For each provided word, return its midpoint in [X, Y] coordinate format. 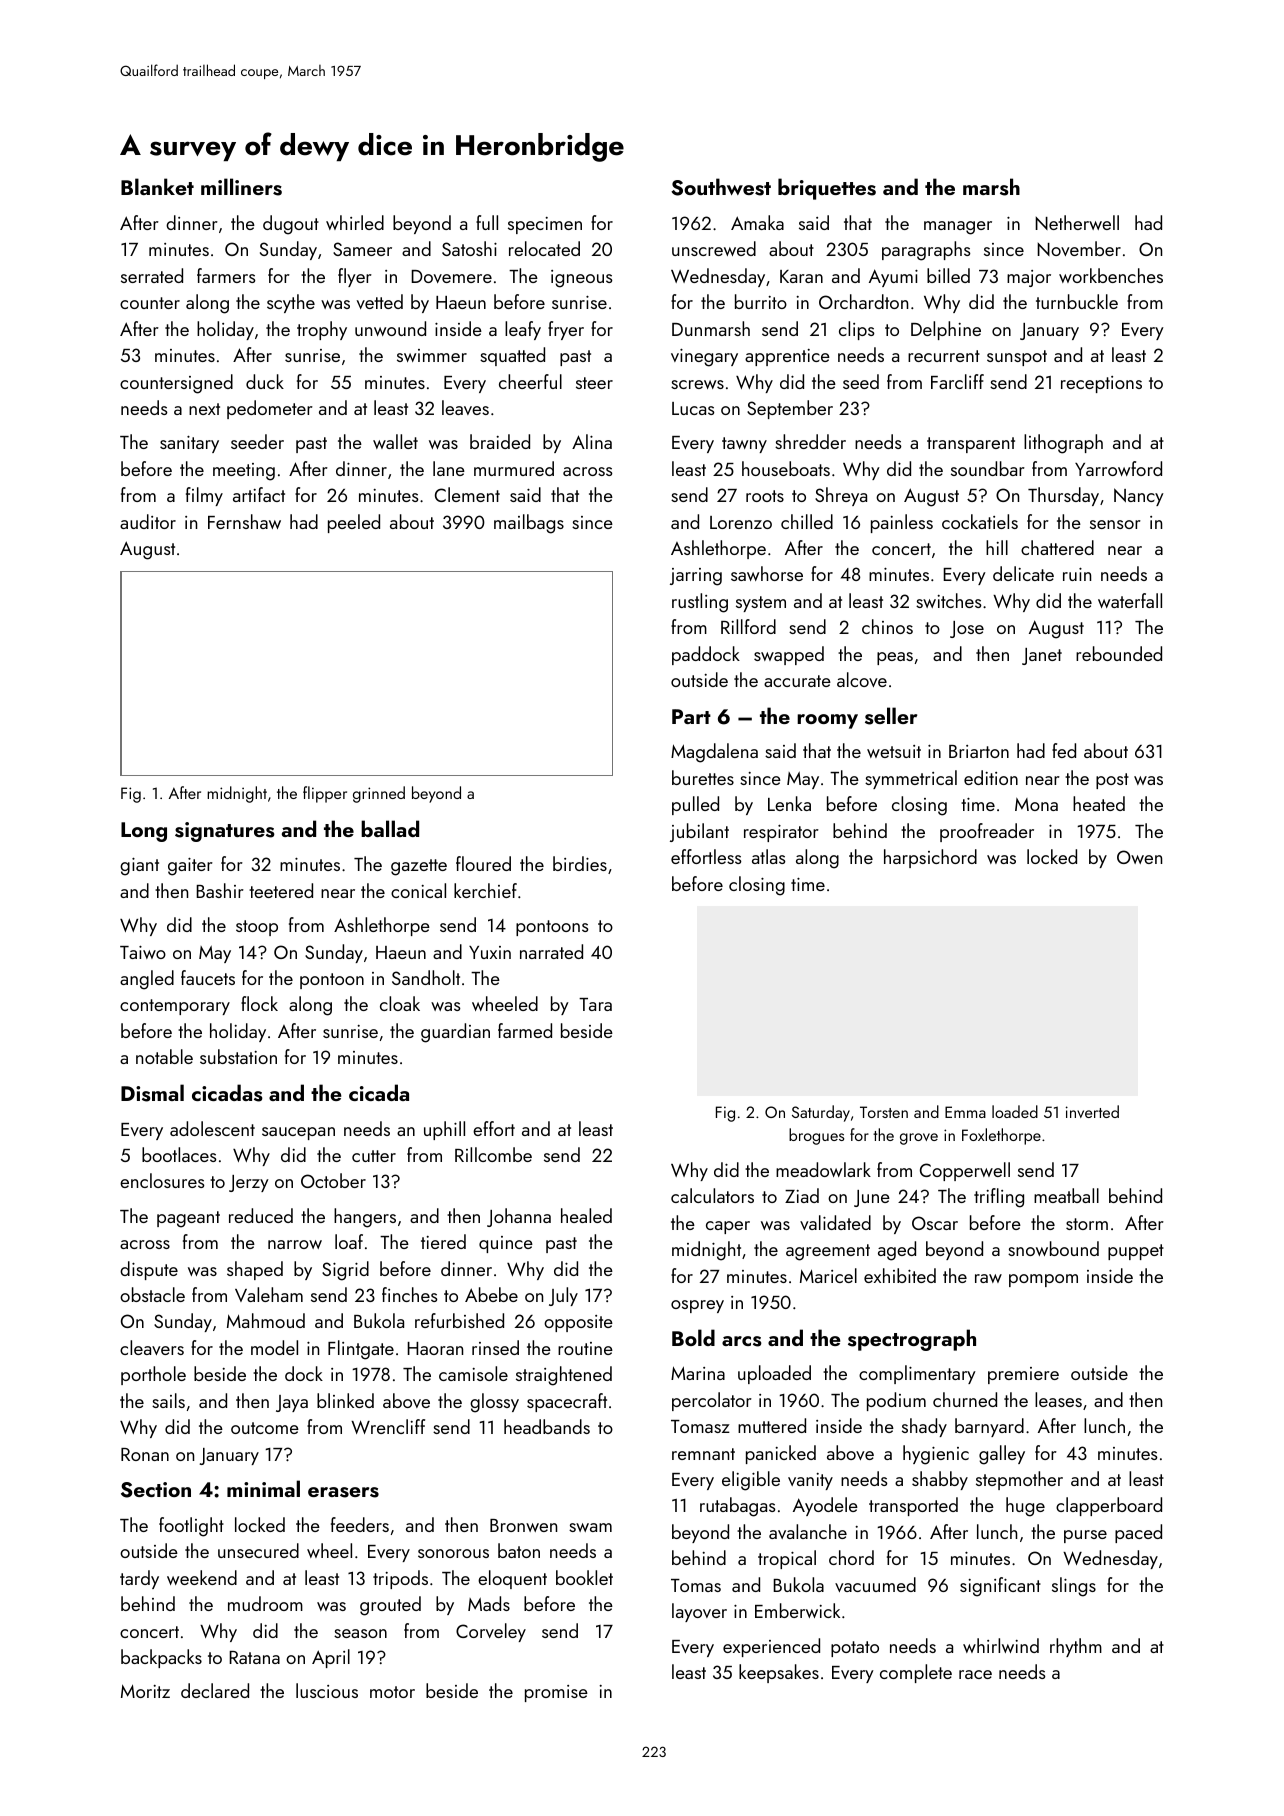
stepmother [1019, 1480]
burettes [703, 777]
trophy [322, 330]
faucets [208, 977]
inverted [1092, 1111]
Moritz [145, 1691]
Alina [592, 441]
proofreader [987, 832]
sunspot [1017, 358]
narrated [551, 951]
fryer [566, 330]
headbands [547, 1426]
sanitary [189, 444]
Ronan [145, 1454]
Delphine [946, 330]
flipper [325, 794]
